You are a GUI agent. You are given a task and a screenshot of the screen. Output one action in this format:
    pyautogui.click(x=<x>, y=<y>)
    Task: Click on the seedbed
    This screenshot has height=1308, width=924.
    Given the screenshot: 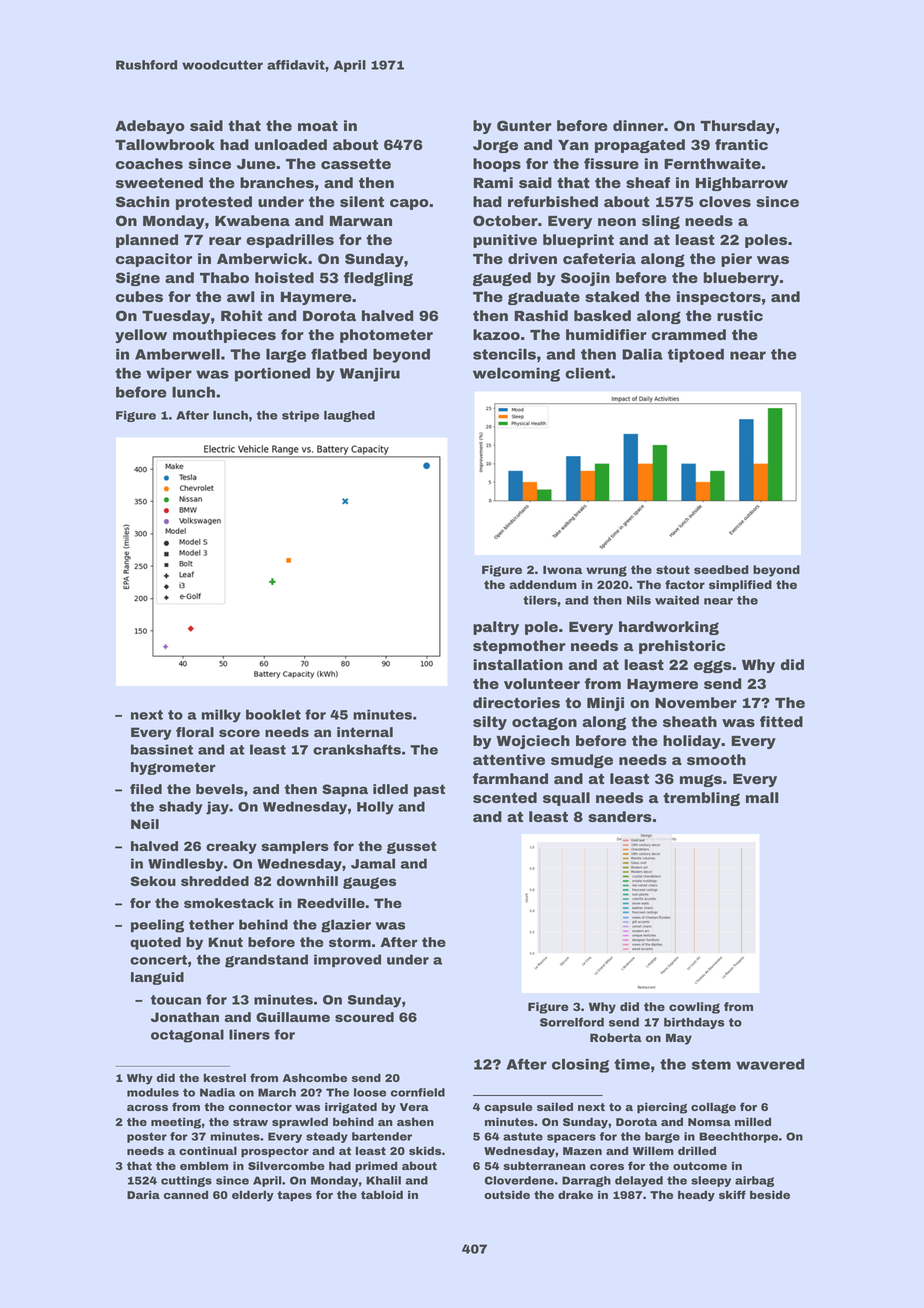 What is the action you would take?
    pyautogui.click(x=721, y=569)
